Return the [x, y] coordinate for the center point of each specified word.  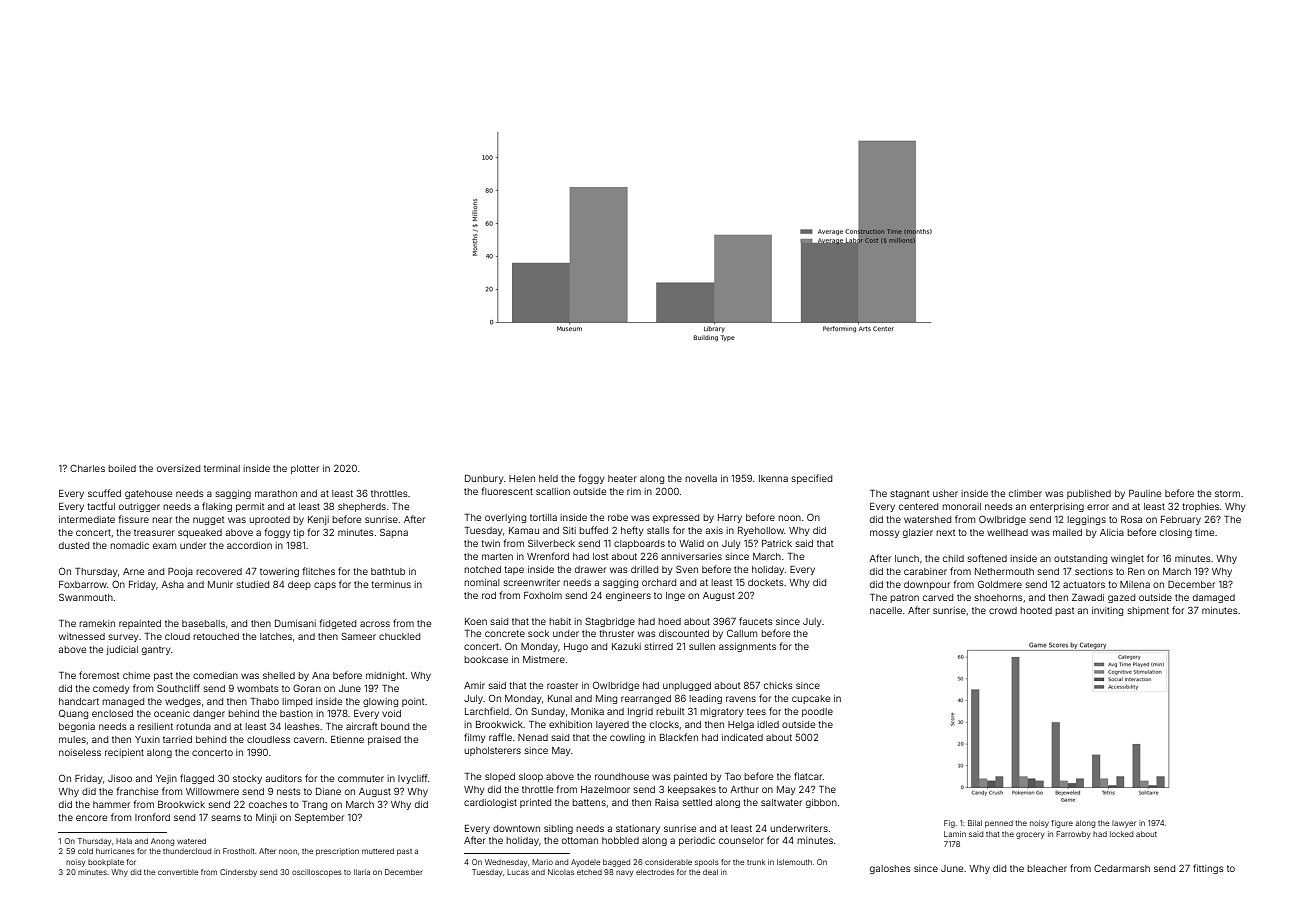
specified [812, 479]
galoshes [890, 869]
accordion [249, 545]
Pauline [1145, 493]
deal [710, 872]
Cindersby [238, 873]
